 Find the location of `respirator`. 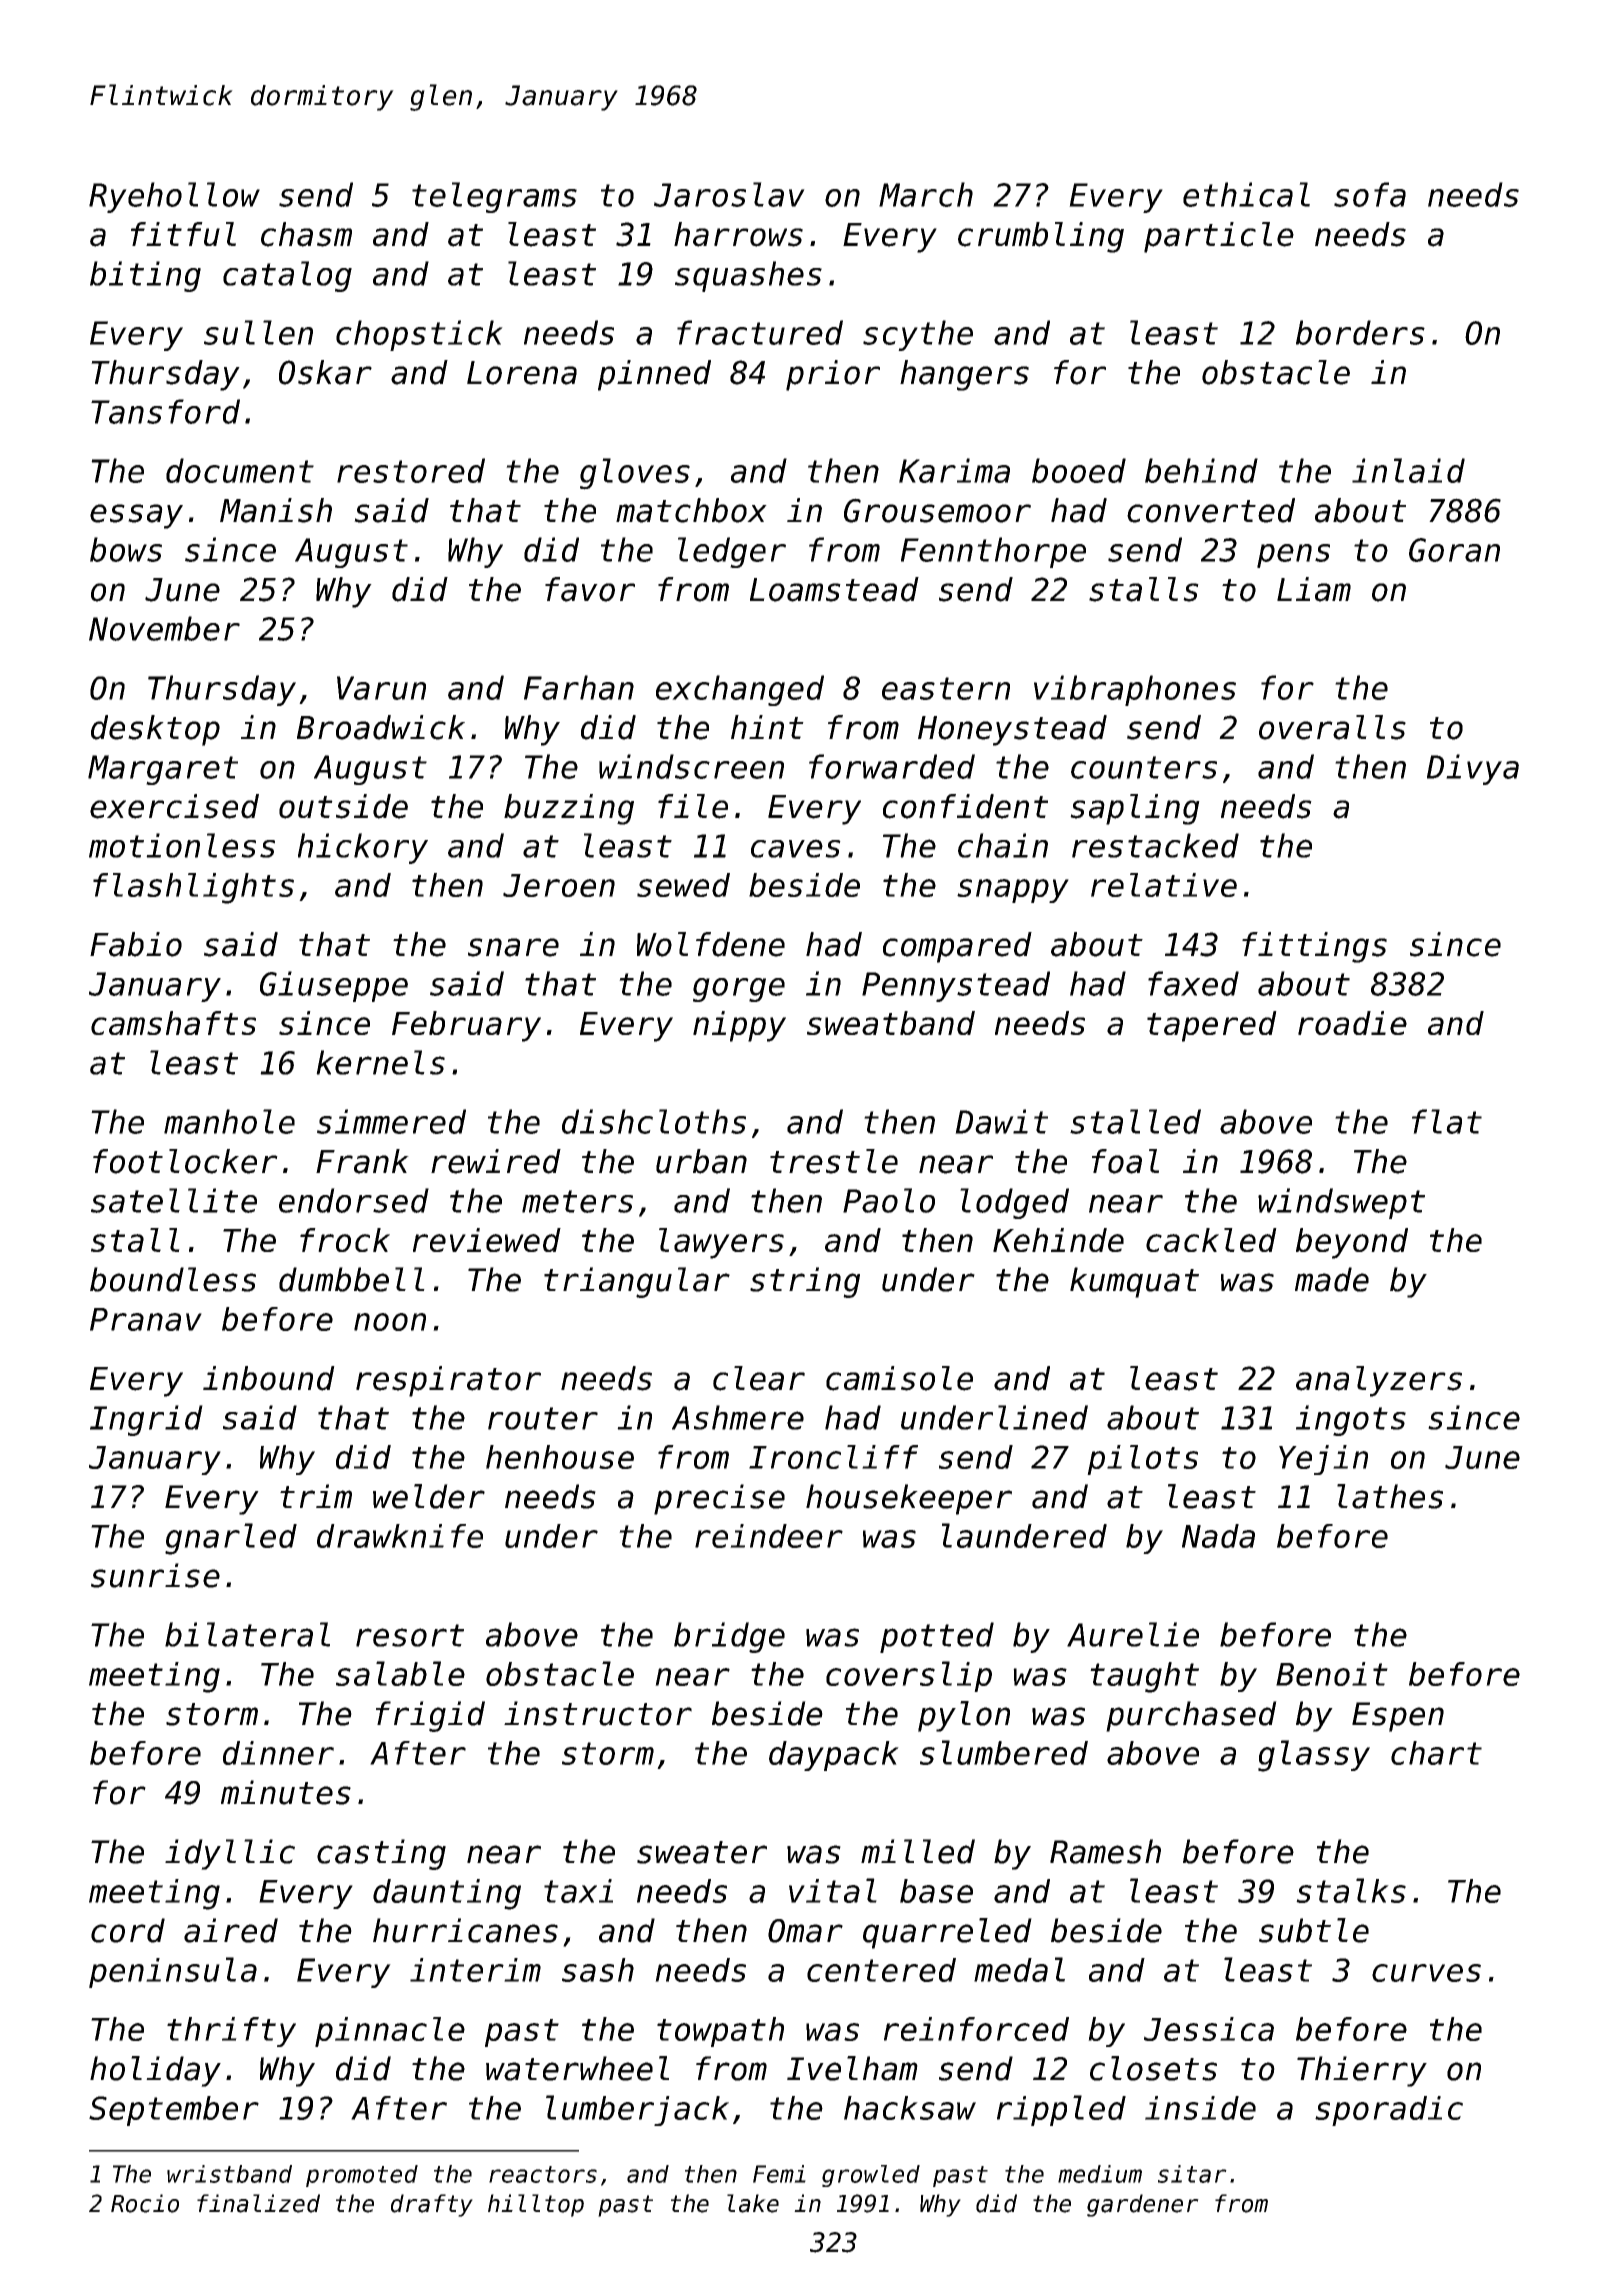

respirator is located at coordinates (448, 1381).
